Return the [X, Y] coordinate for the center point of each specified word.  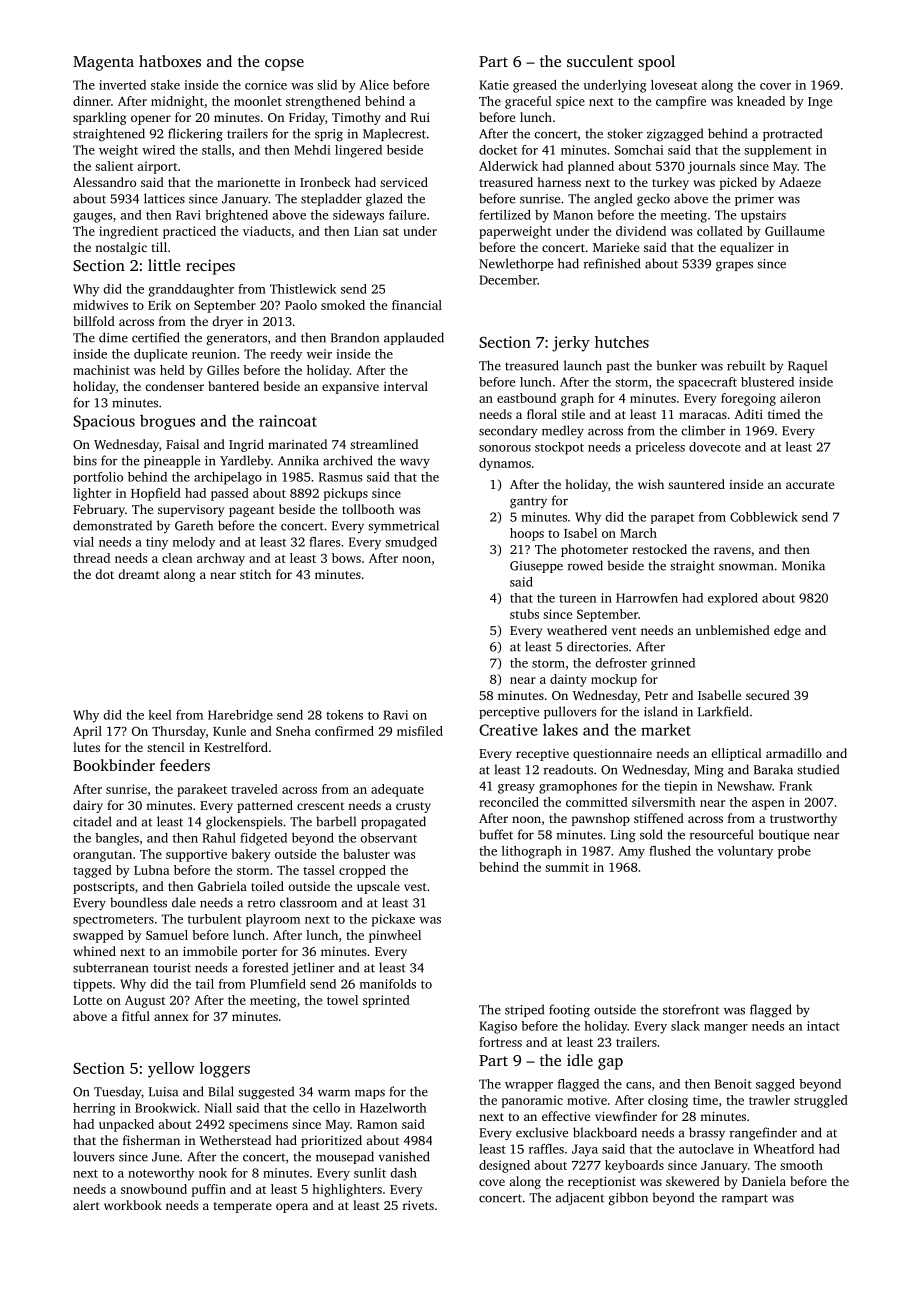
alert [86, 1205]
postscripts [103, 888]
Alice [374, 85]
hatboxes [170, 61]
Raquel [807, 366]
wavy [415, 463]
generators [237, 339]
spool [656, 63]
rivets [418, 1205]
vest [415, 887]
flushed [670, 851]
